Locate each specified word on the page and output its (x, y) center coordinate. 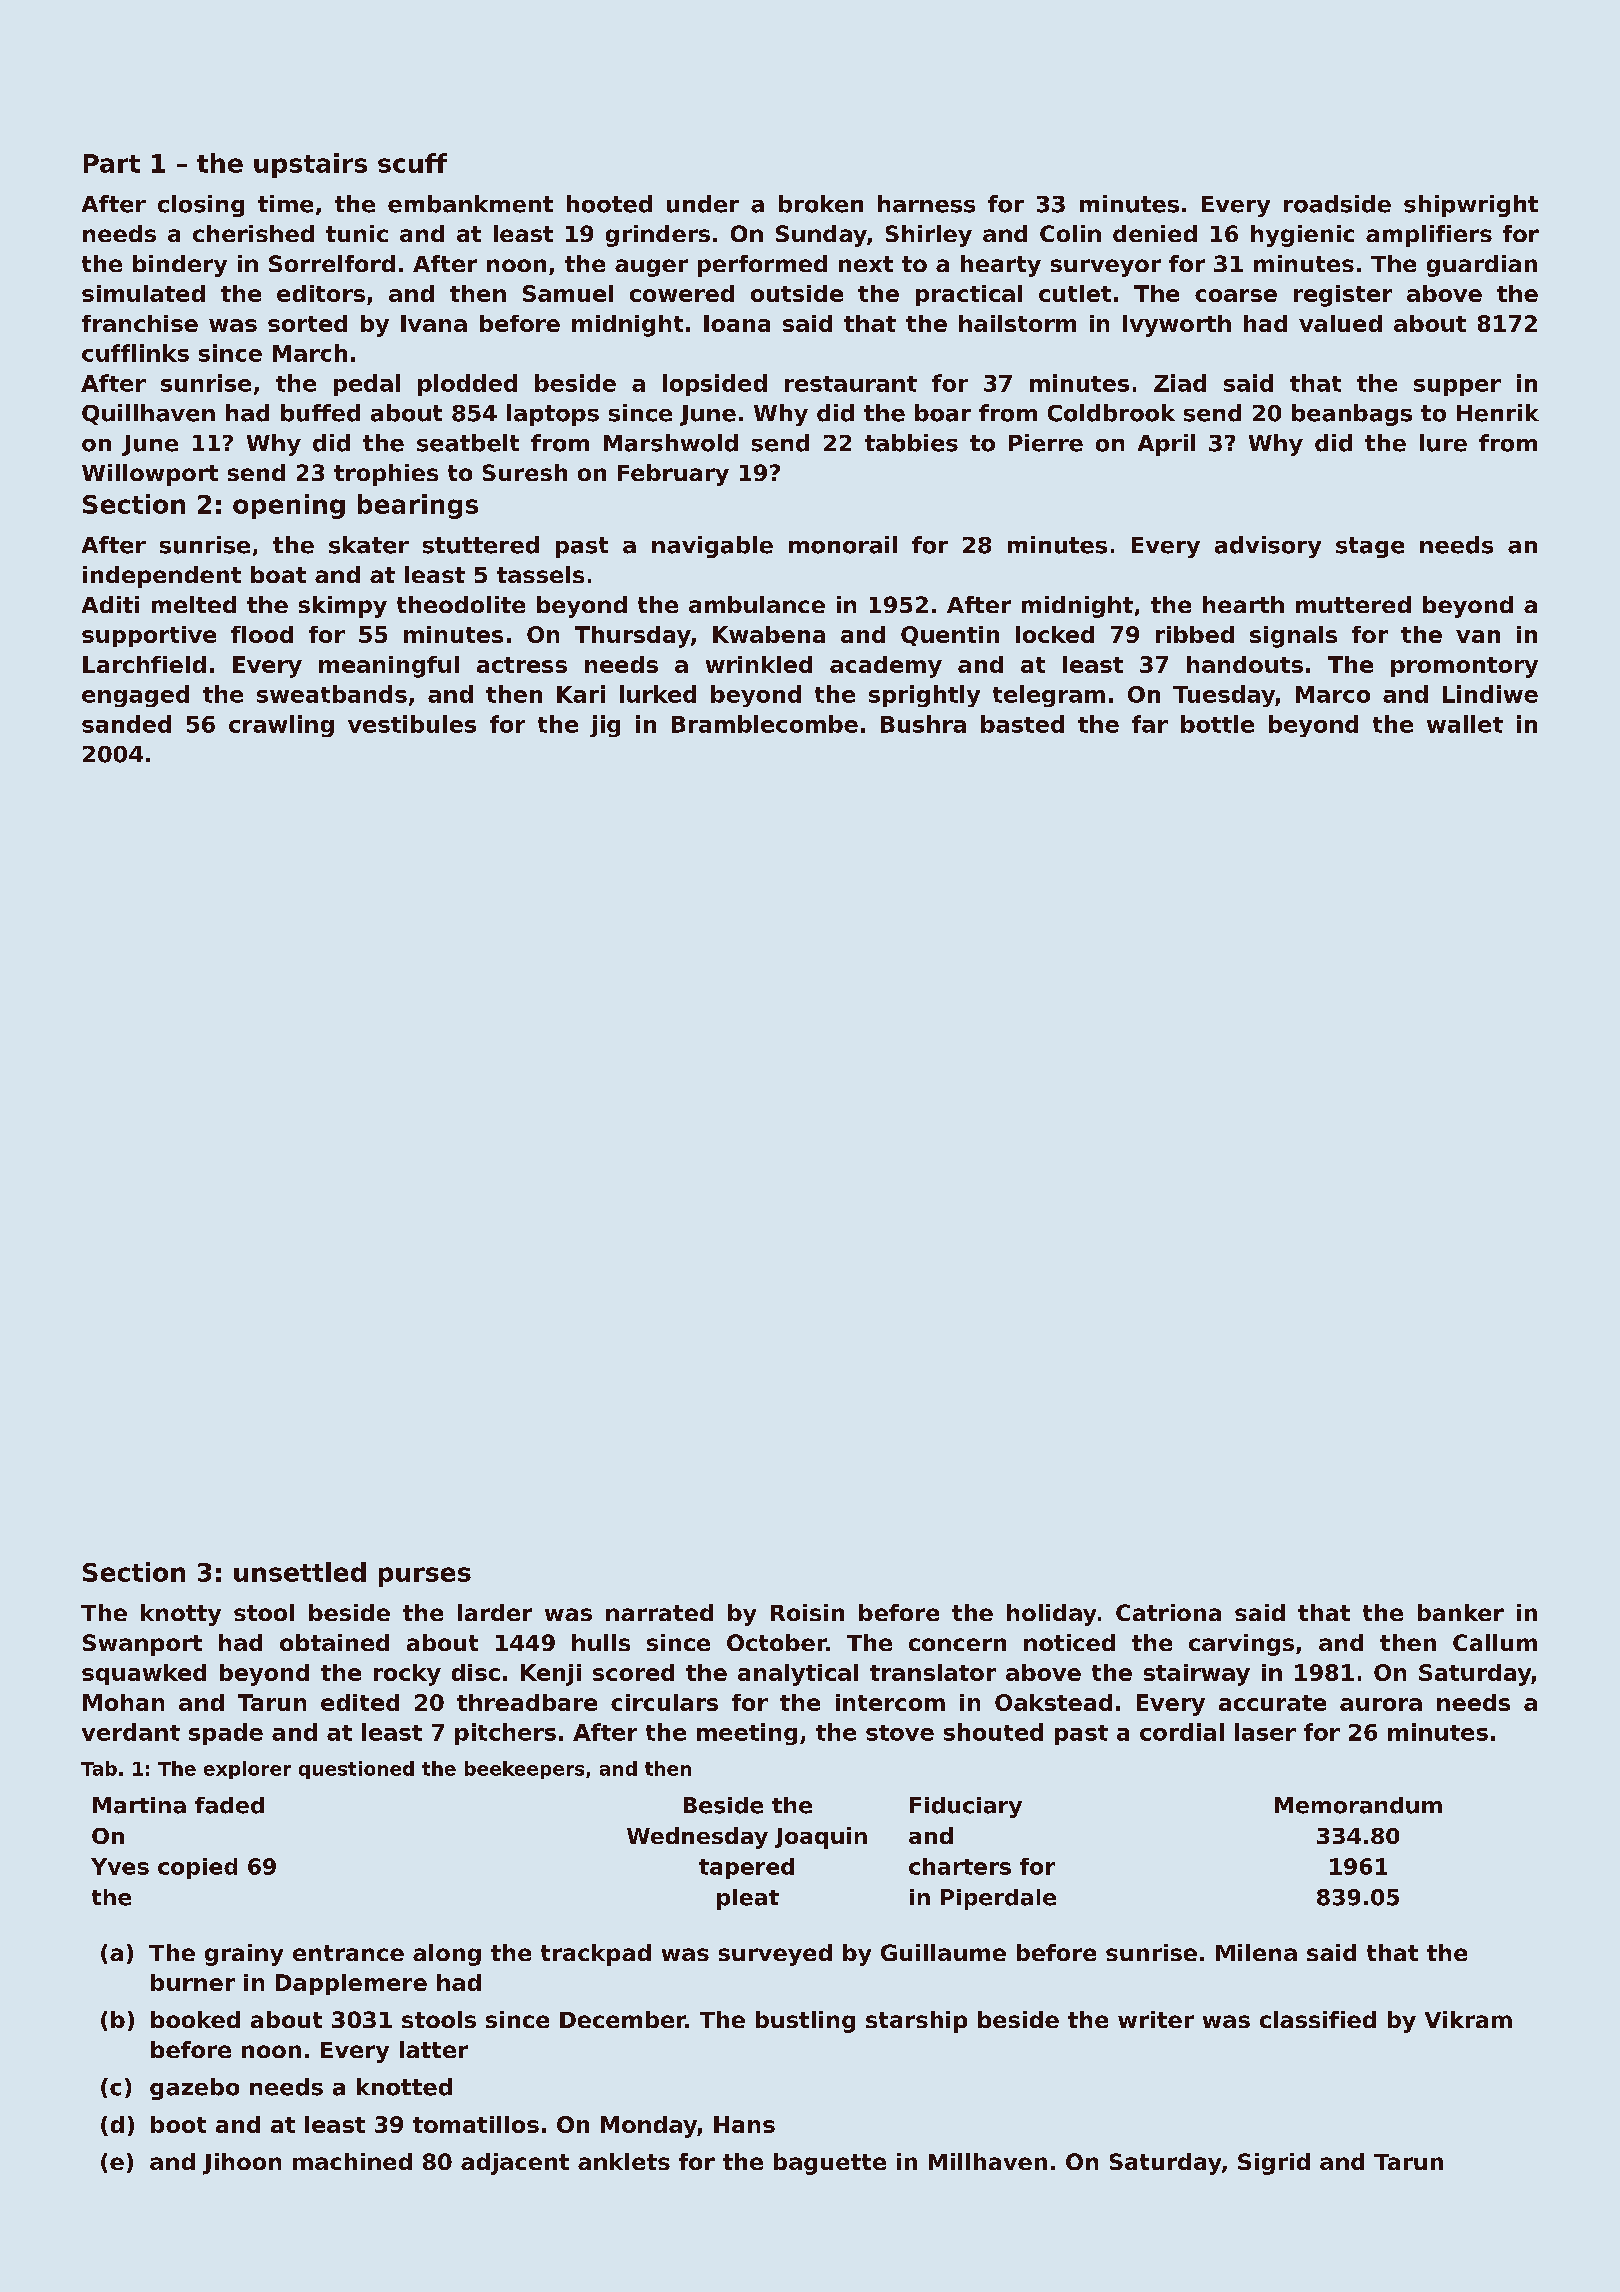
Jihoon (242, 2164)
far (1150, 724)
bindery (180, 266)
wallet (1465, 724)
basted (1022, 724)
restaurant (851, 384)
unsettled (300, 1572)
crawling (281, 726)
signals (1293, 637)
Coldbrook (1111, 413)
